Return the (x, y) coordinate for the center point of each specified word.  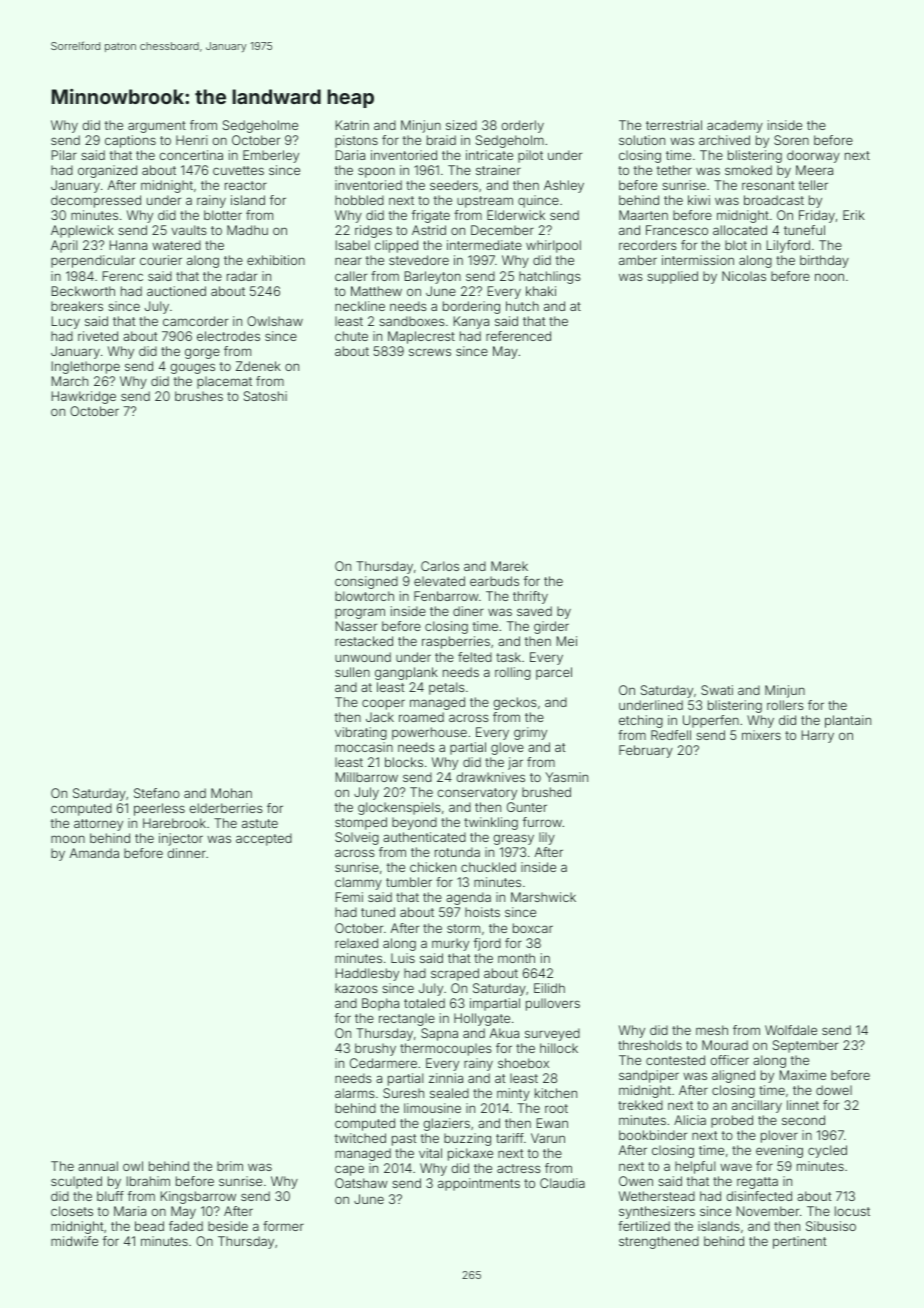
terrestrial (674, 125)
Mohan (231, 793)
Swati (717, 690)
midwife (74, 1241)
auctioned (176, 291)
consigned (366, 582)
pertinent (800, 1242)
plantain (848, 721)
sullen (352, 672)
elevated (439, 581)
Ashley (564, 186)
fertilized (644, 1226)
